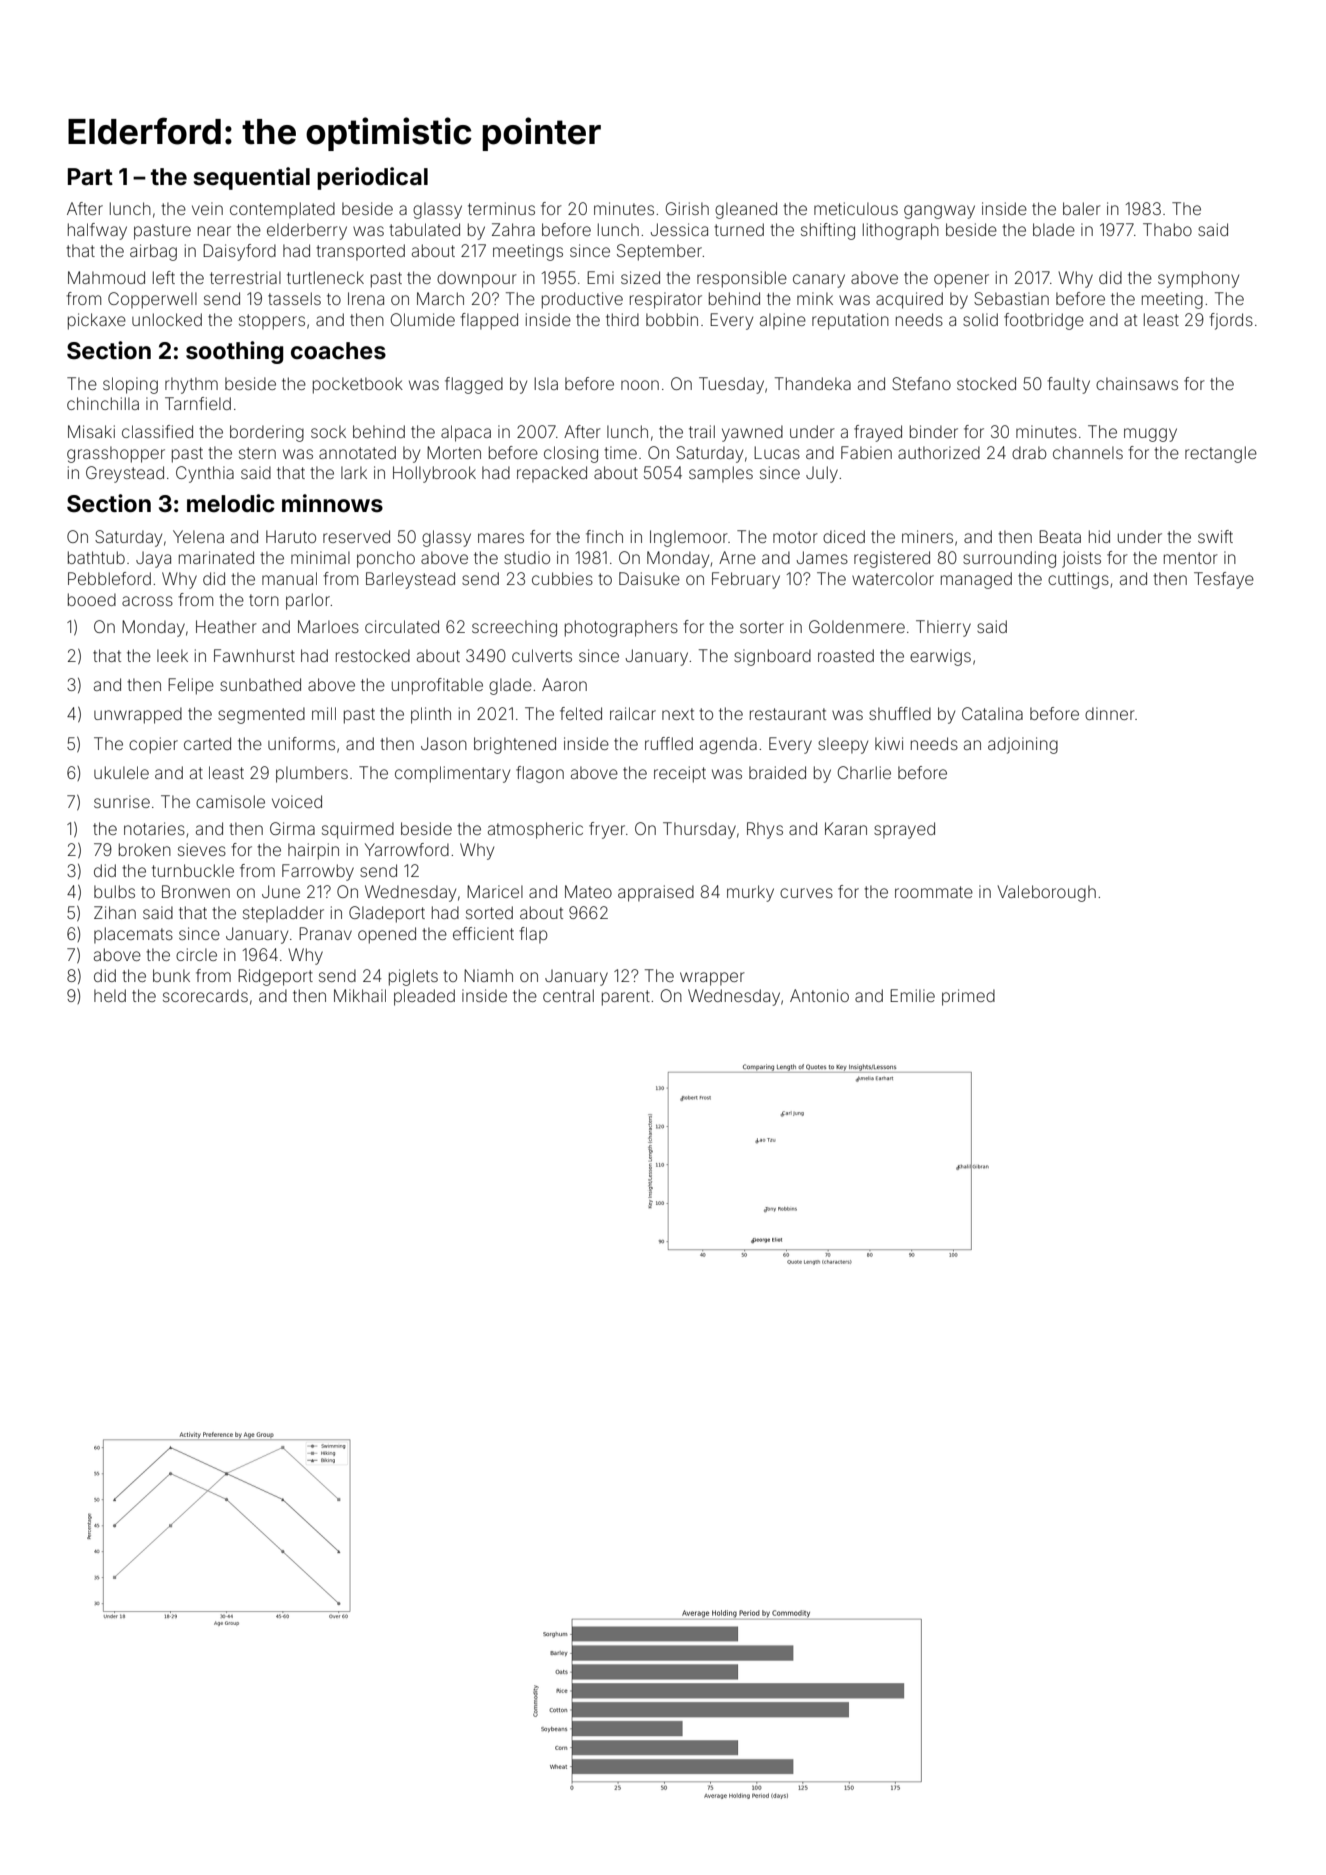 This document has width=1326, height=1875. What do you see at coordinates (640, 277) in the document?
I see `sized` at bounding box center [640, 277].
